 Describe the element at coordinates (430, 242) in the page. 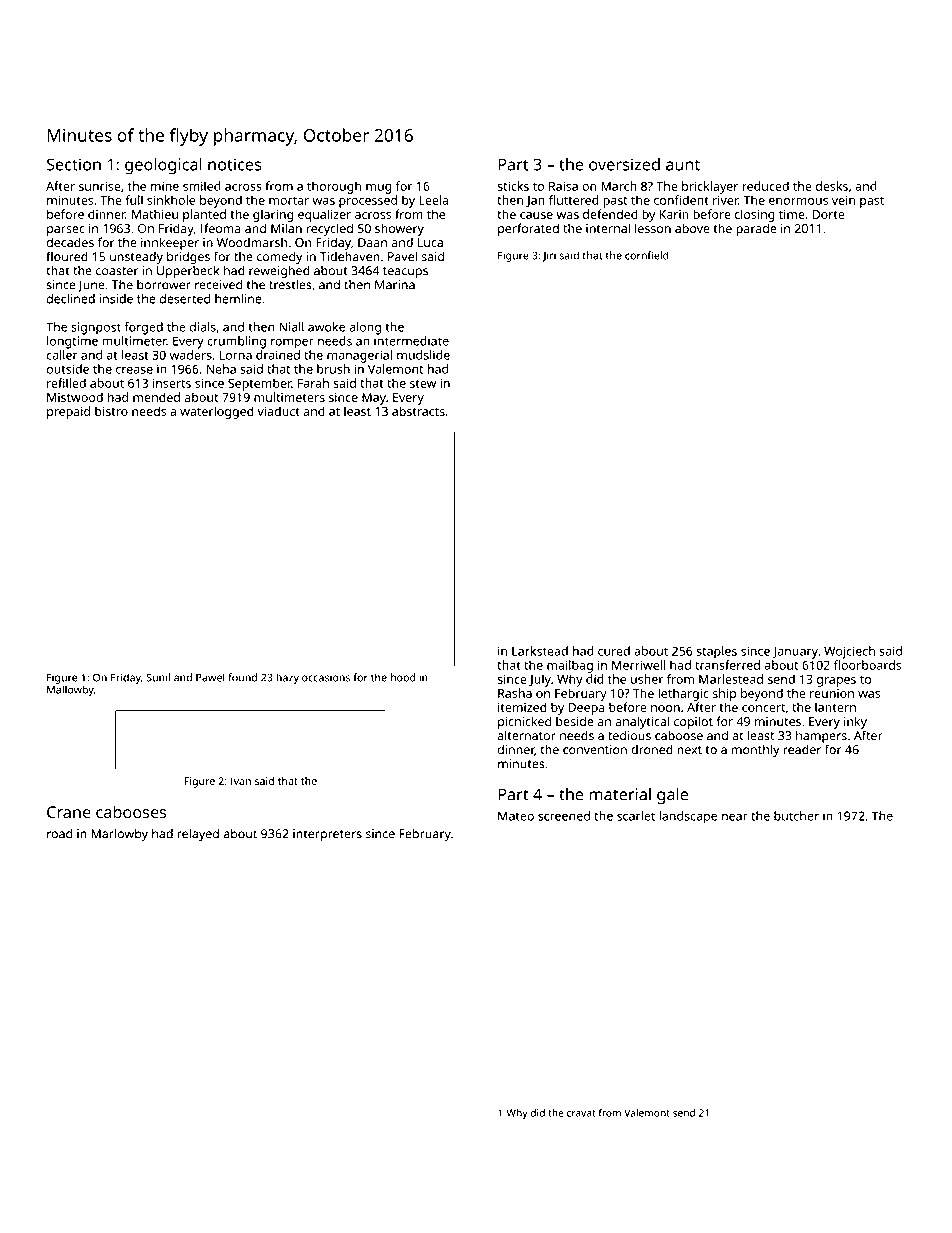

I see `Luca` at that location.
